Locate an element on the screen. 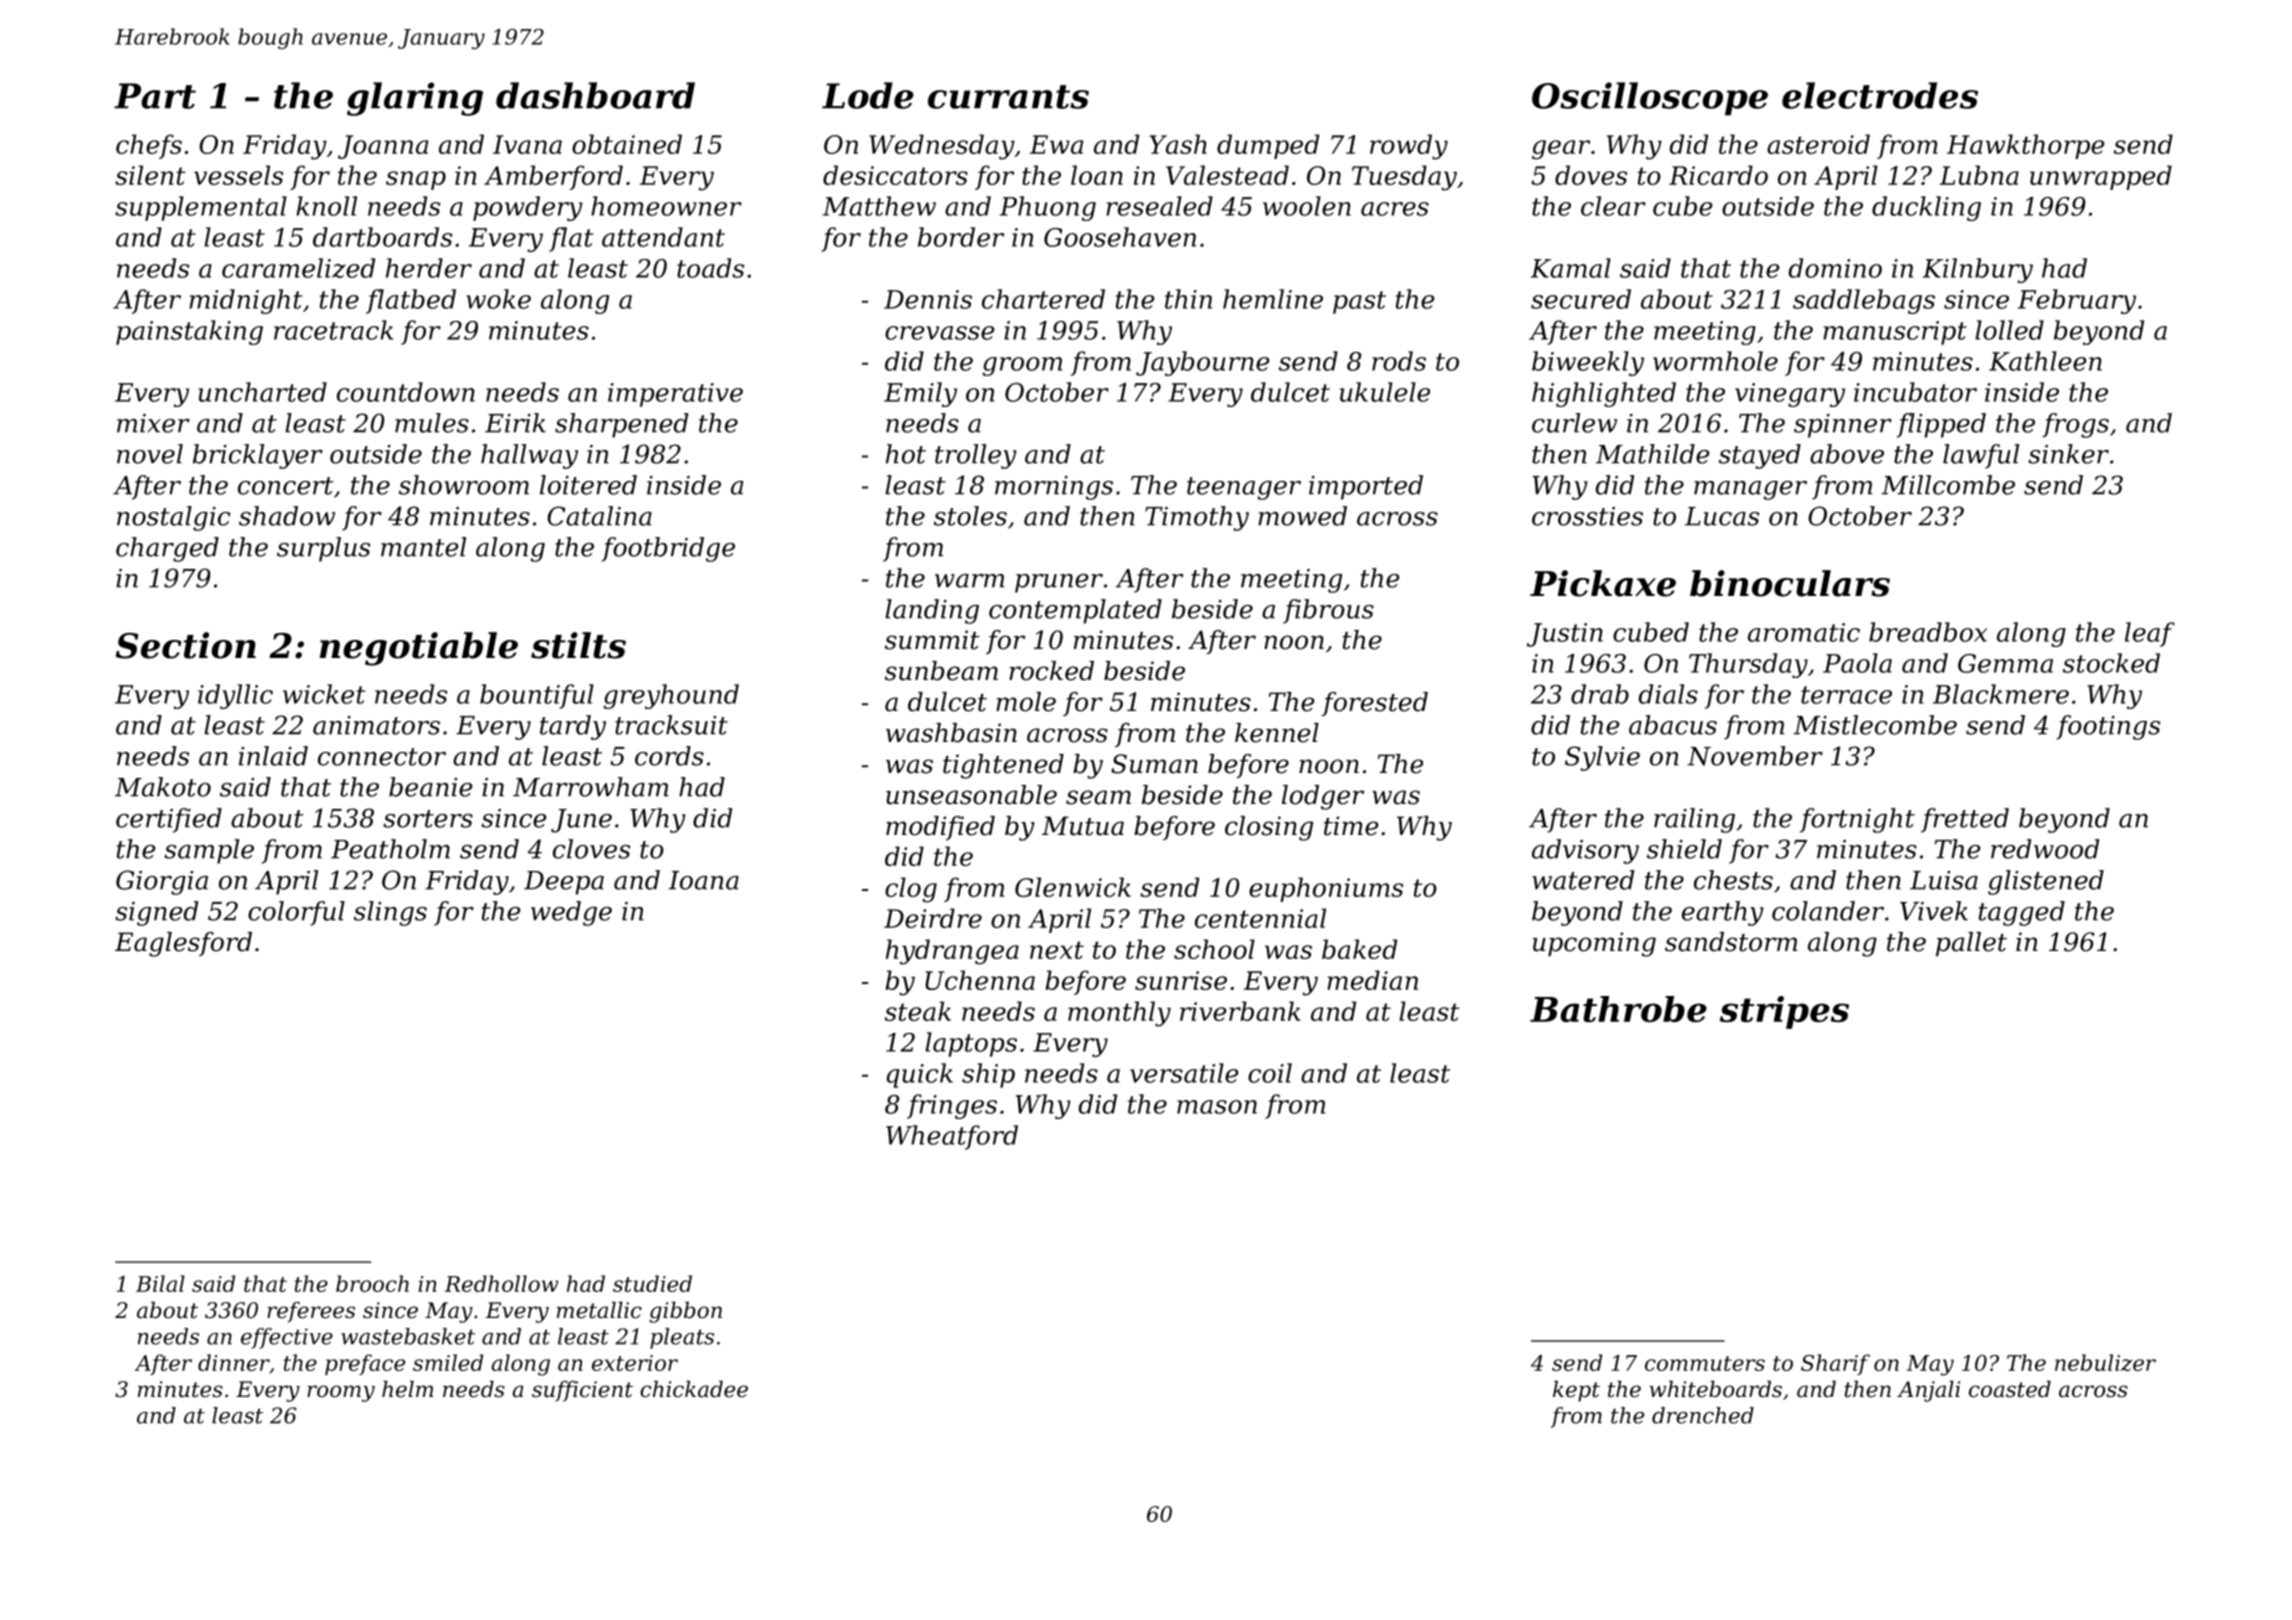 This screenshot has height=1620, width=2292. kept is located at coordinates (1576, 1391).
